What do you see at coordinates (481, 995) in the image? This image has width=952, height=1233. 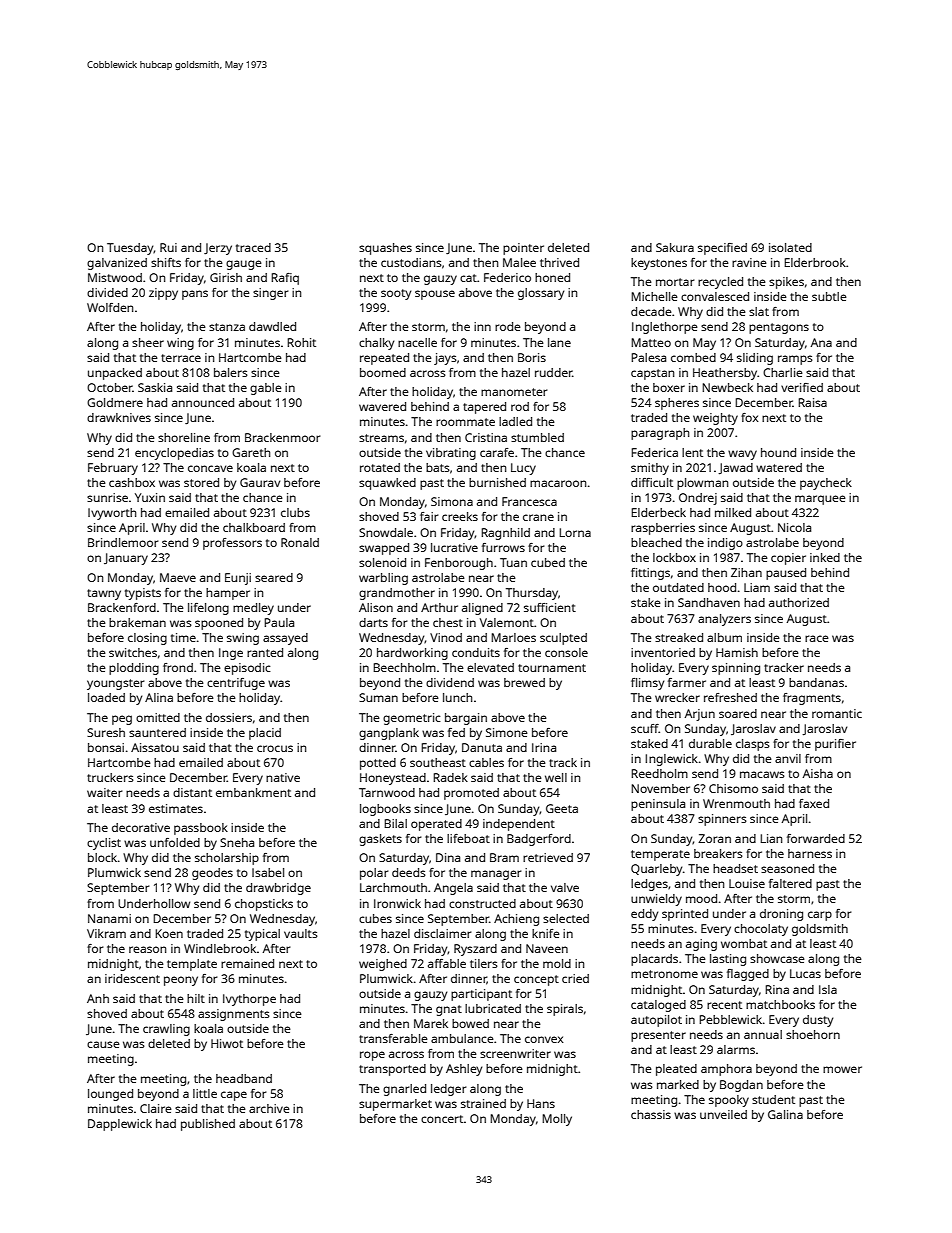 I see `participant` at bounding box center [481, 995].
